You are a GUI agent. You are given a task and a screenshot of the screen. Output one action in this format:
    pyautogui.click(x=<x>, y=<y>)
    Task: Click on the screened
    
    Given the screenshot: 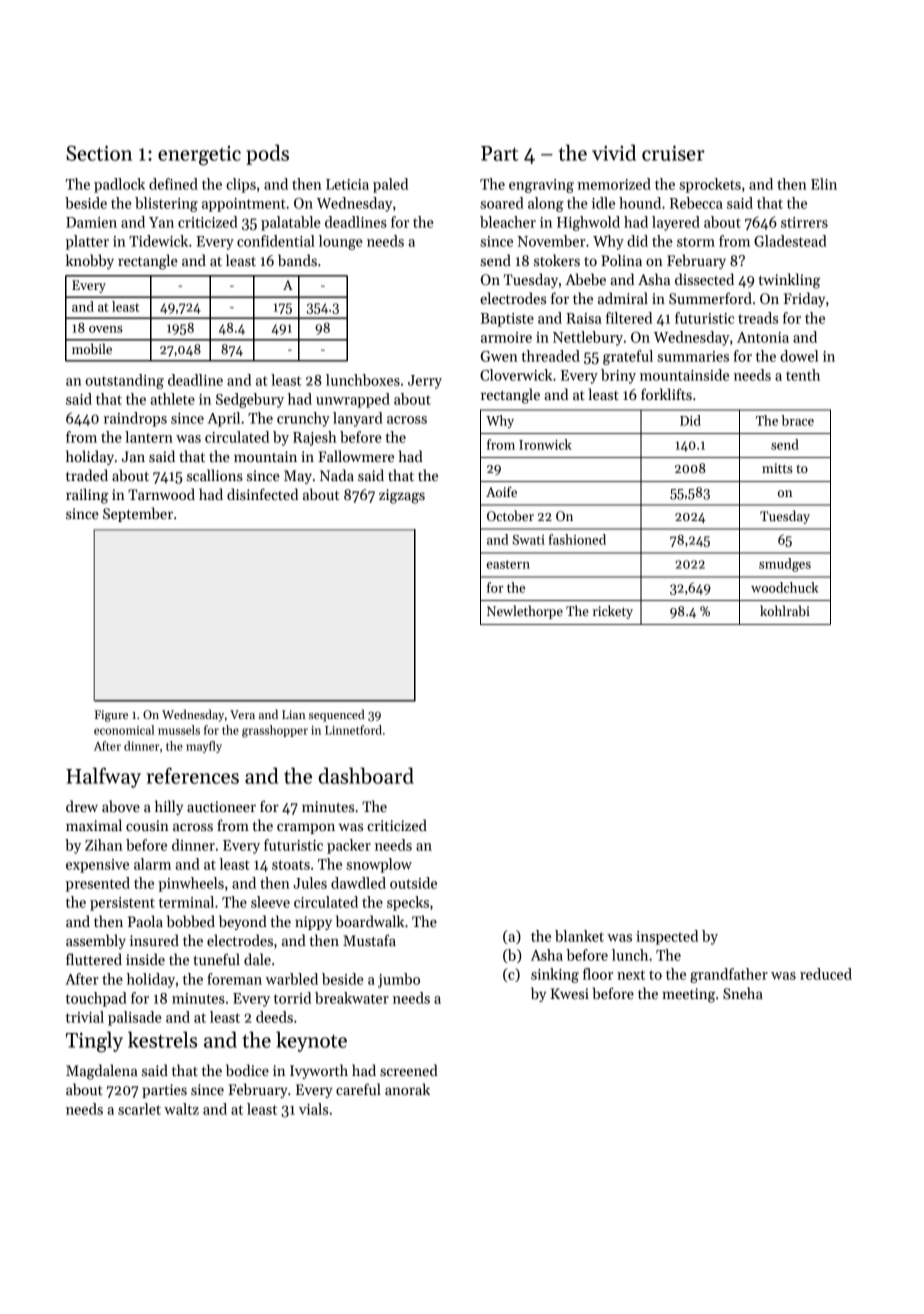 What is the action you would take?
    pyautogui.click(x=409, y=1070)
